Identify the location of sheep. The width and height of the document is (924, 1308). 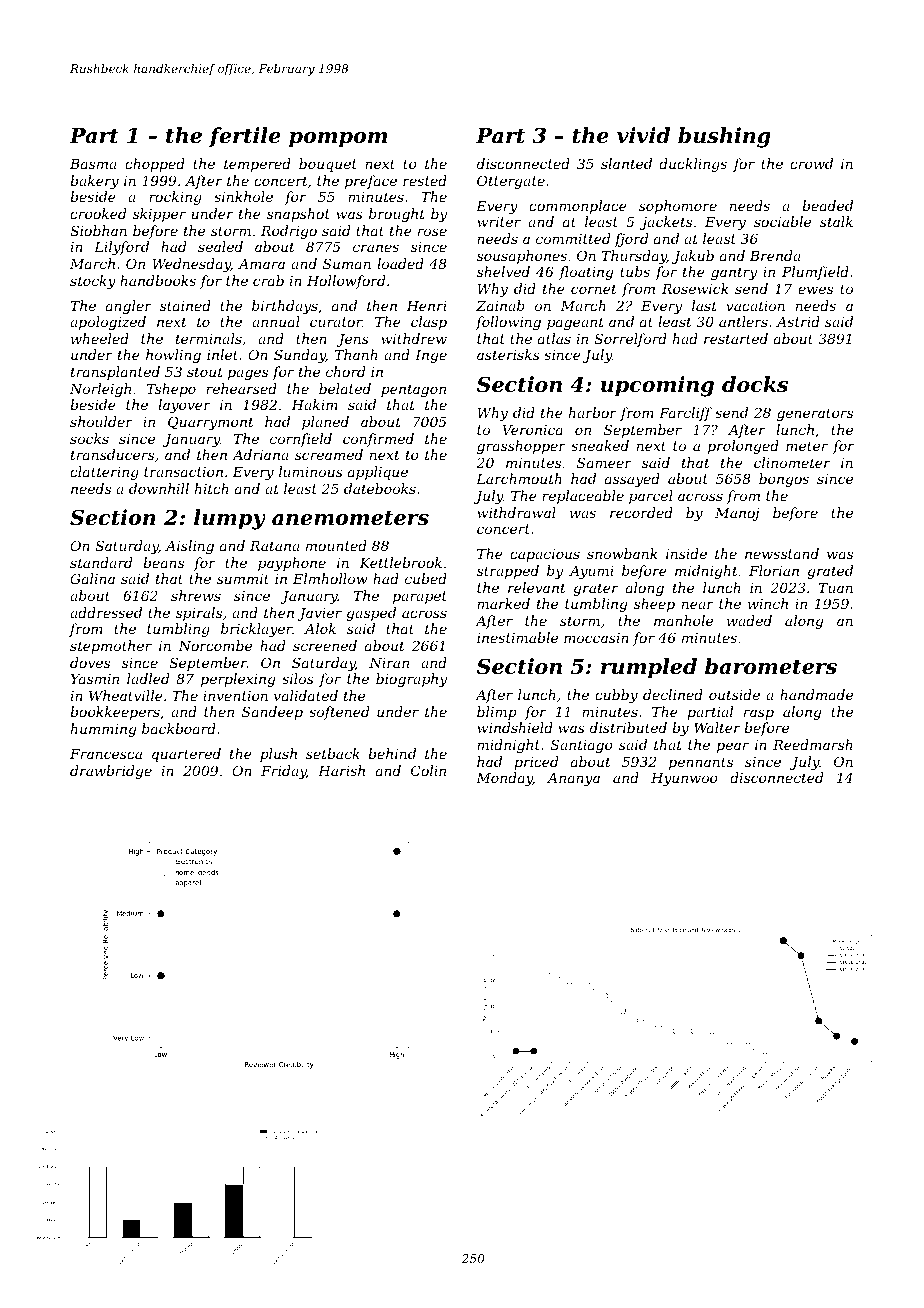
(654, 605).
